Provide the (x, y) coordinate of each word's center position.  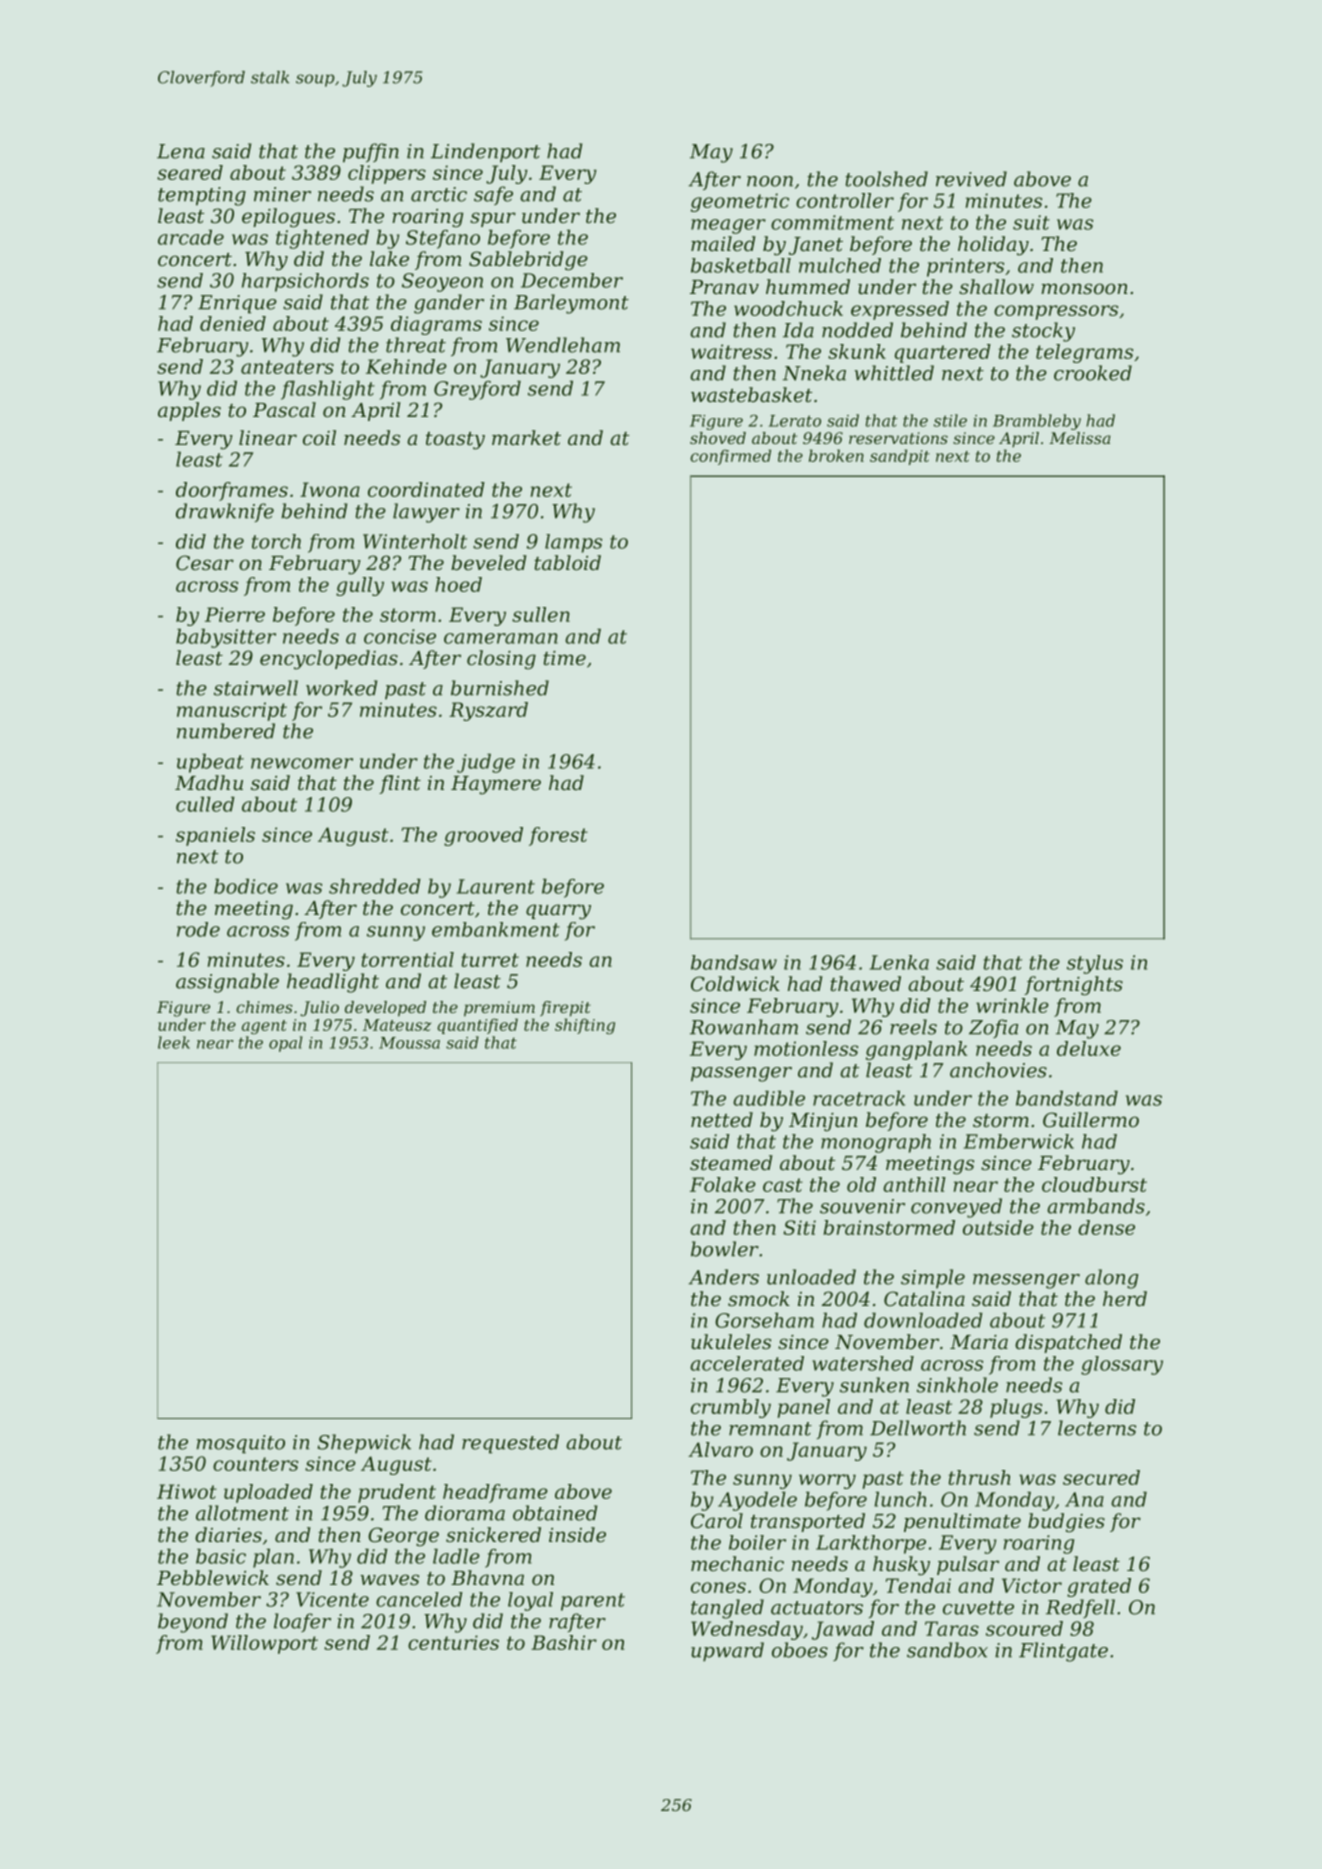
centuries (453, 1642)
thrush (979, 1477)
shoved (718, 438)
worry (827, 1481)
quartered (943, 353)
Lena (181, 151)
